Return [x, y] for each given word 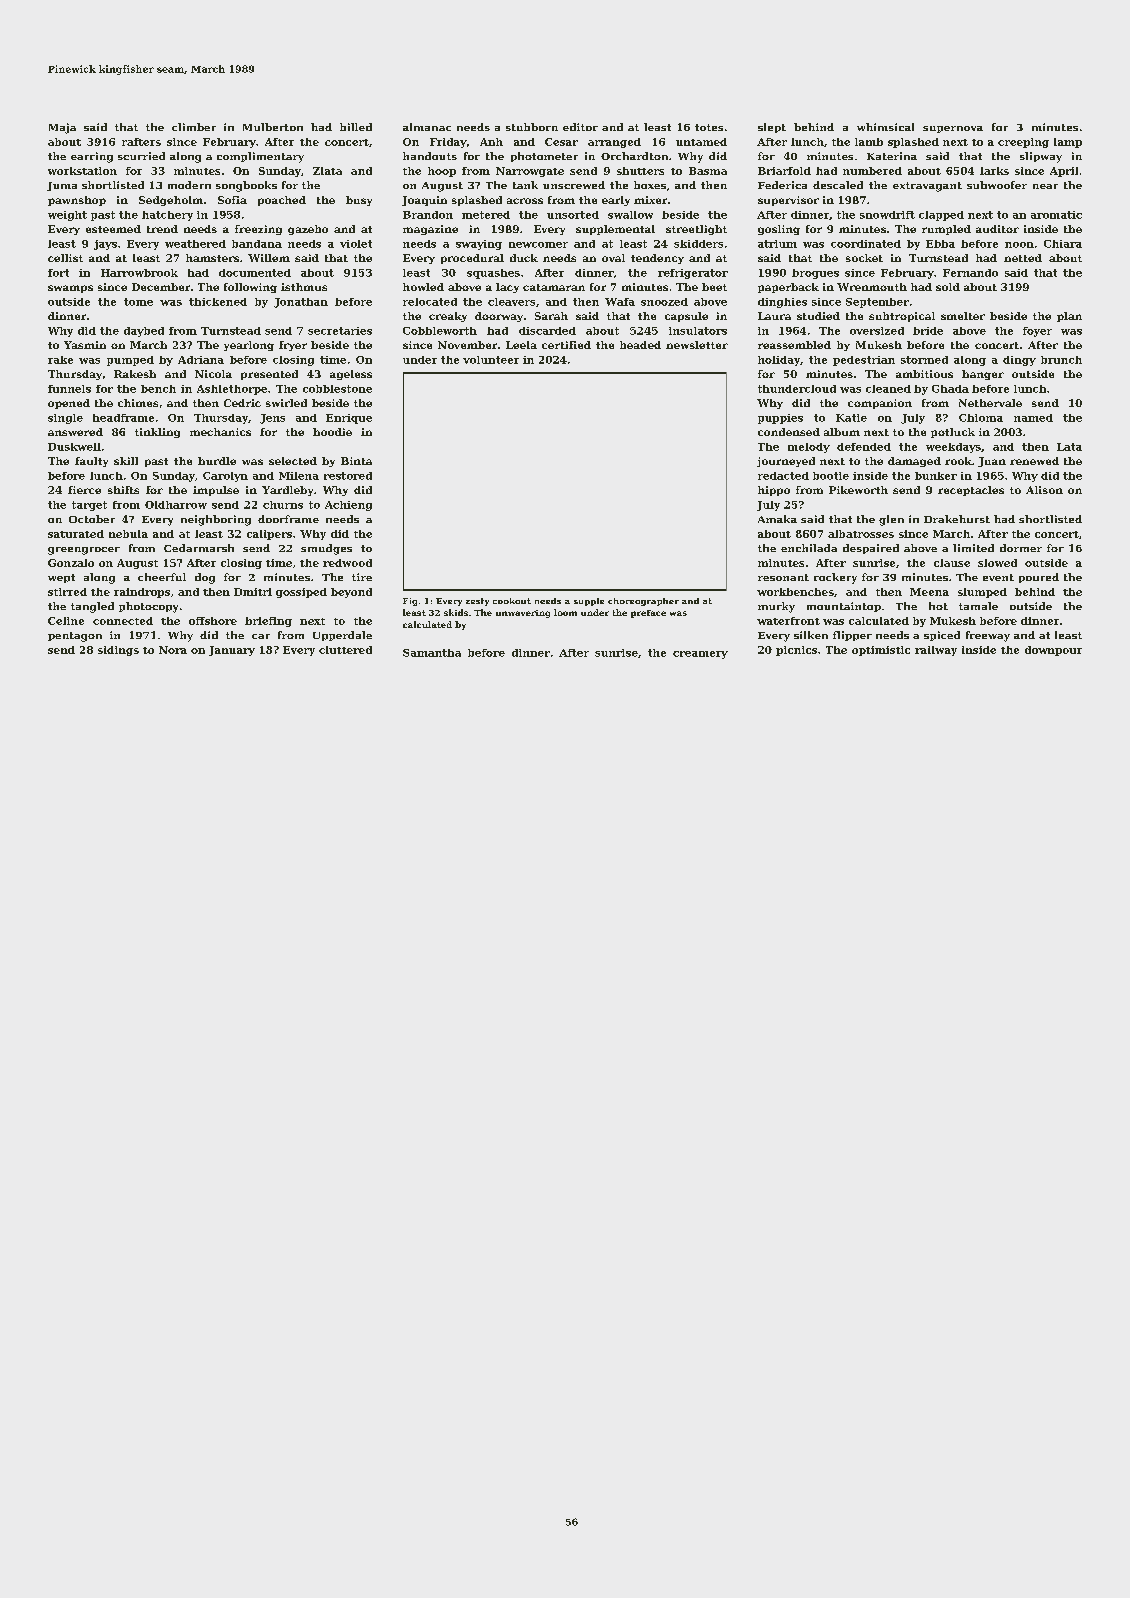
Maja [62, 128]
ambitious [924, 374]
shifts [123, 490]
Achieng [348, 506]
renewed [1034, 461]
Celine [66, 621]
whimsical [885, 127]
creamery [700, 655]
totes [709, 127]
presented [269, 375]
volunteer [491, 360]
